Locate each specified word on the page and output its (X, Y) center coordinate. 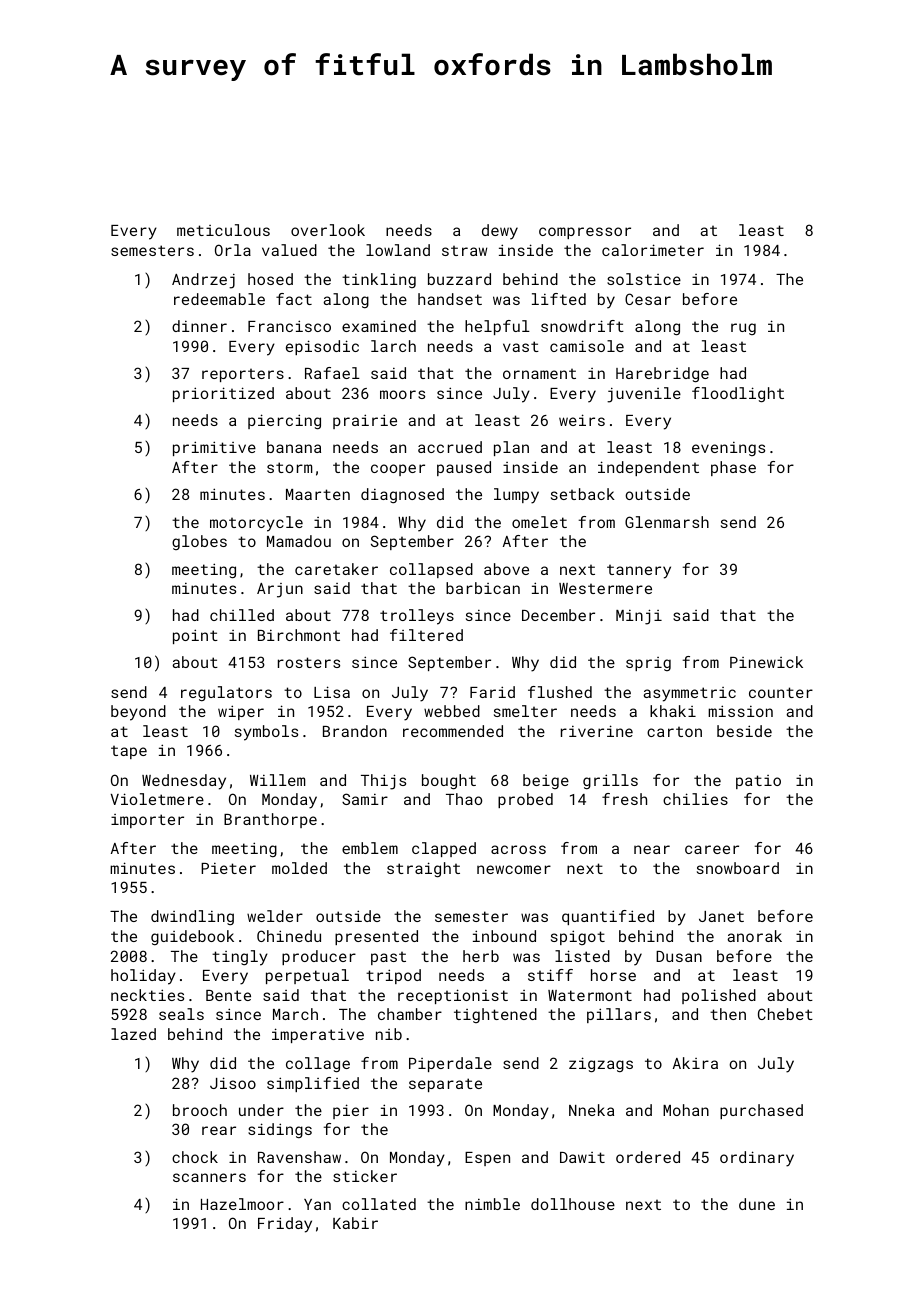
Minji (639, 617)
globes (199, 542)
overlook (328, 230)
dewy (500, 232)
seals (181, 1014)
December (558, 615)
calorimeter (653, 250)
